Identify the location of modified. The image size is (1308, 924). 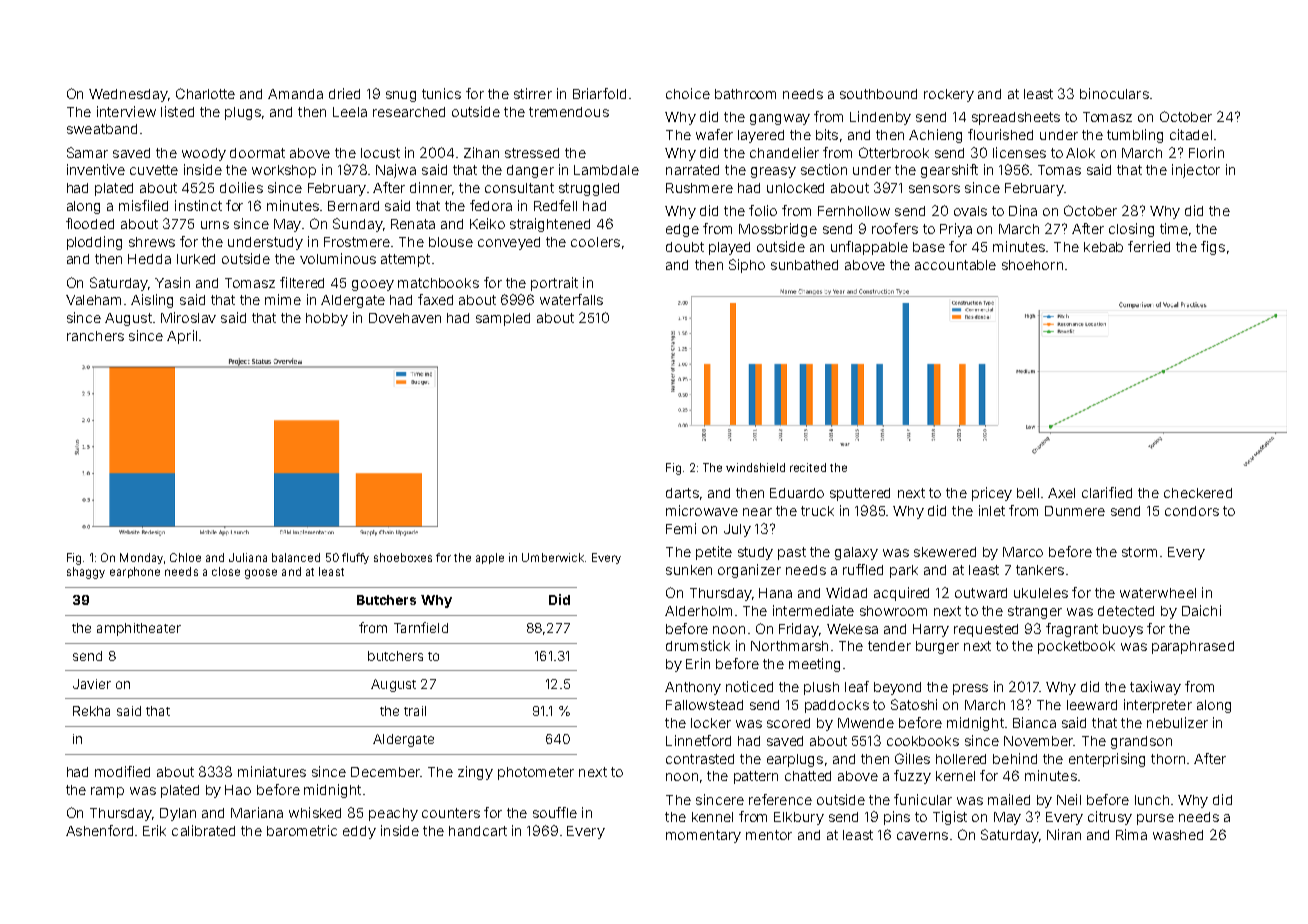
(122, 771).
